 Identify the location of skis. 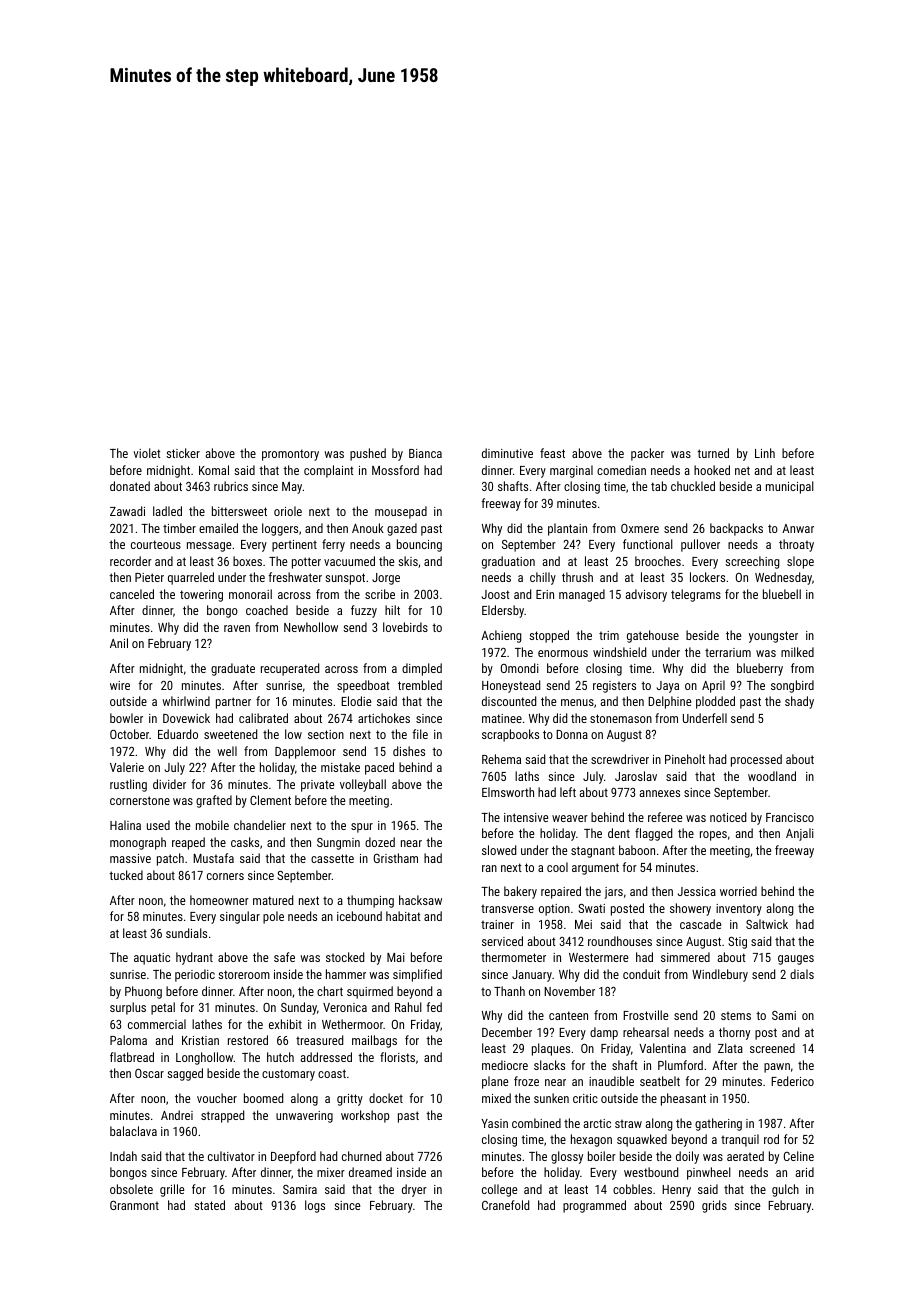
(408, 561).
